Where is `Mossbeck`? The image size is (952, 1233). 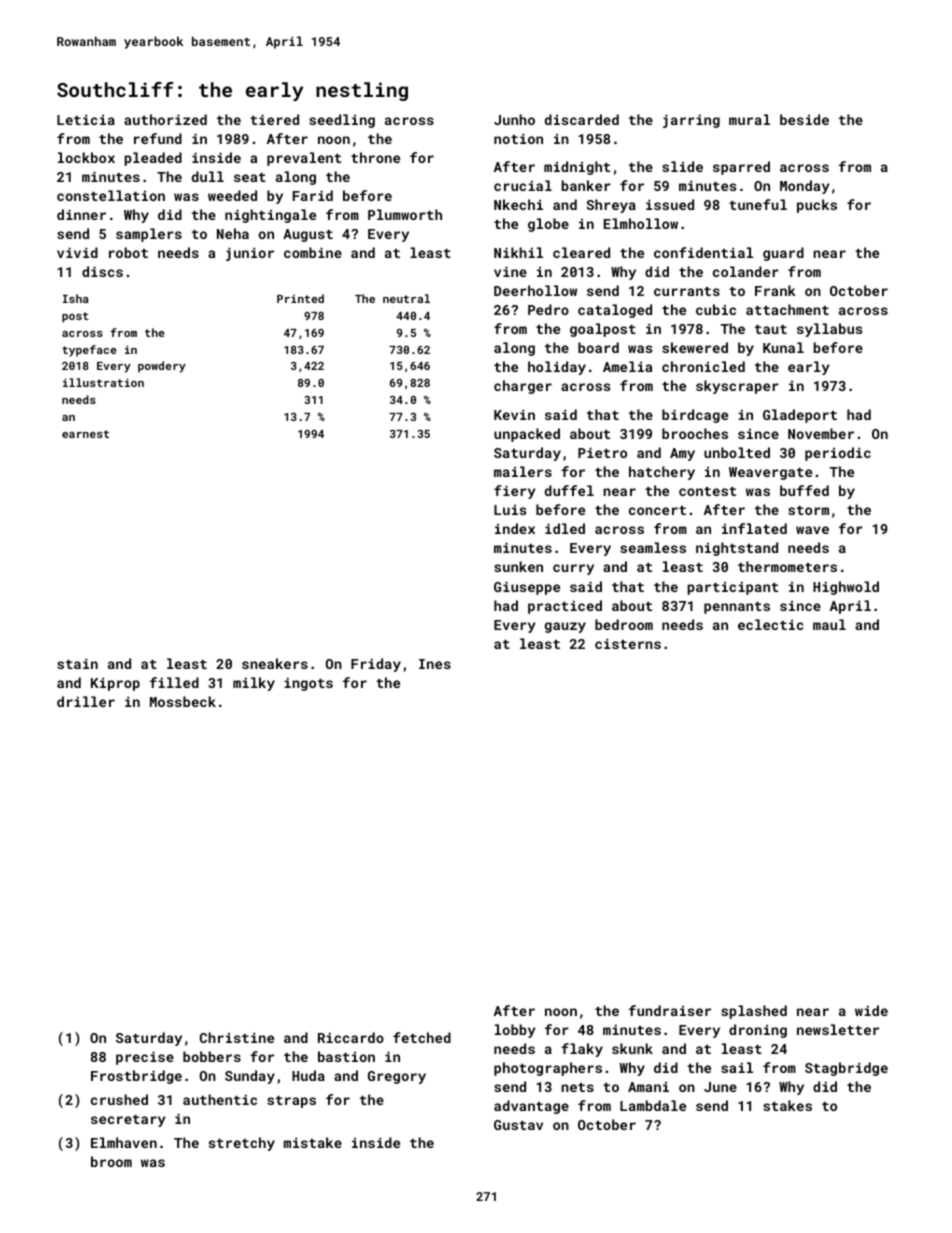
Mossbeck is located at coordinates (183, 701).
